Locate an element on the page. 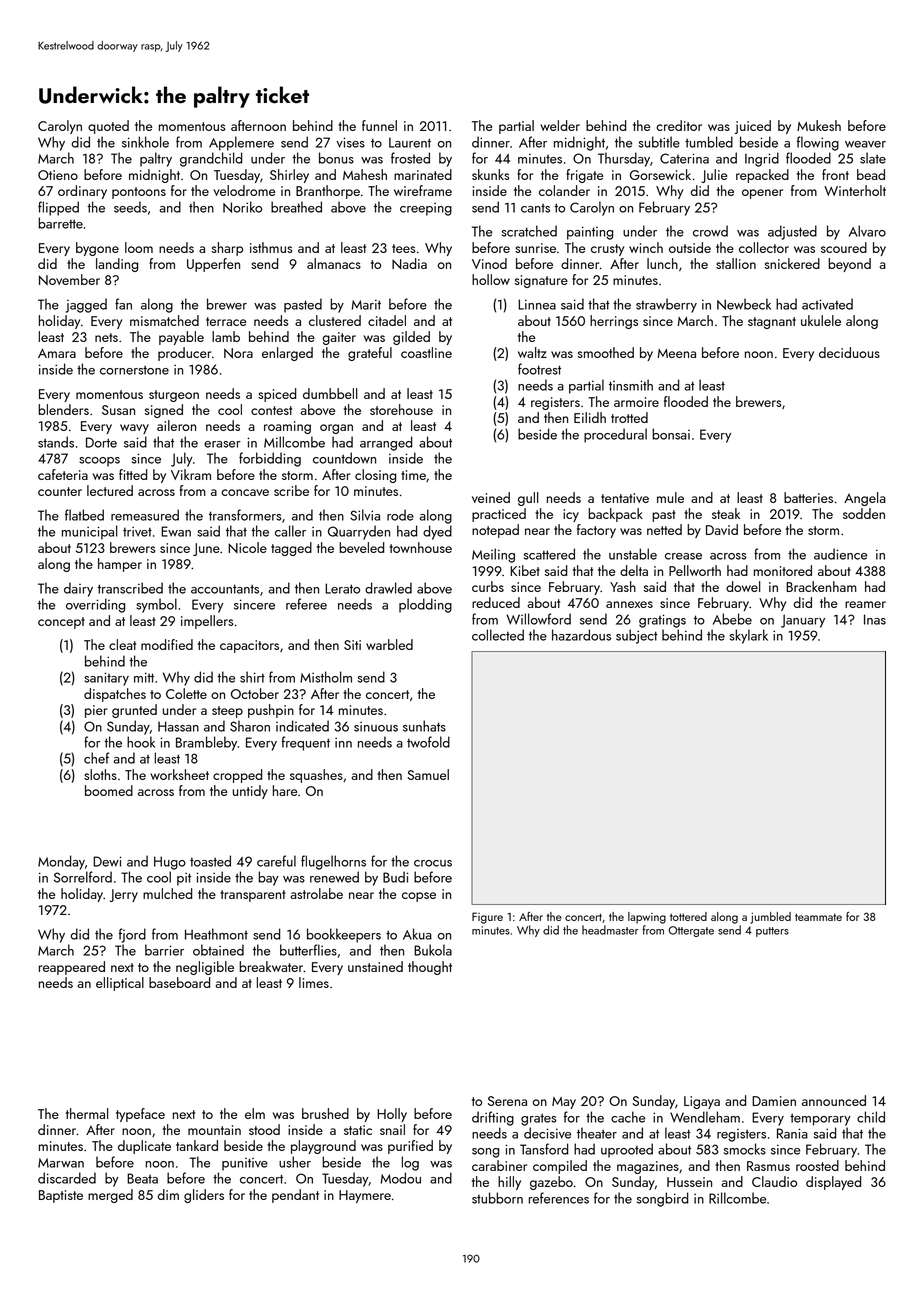 The width and height of the image is (924, 1308). funnel is located at coordinates (379, 125).
